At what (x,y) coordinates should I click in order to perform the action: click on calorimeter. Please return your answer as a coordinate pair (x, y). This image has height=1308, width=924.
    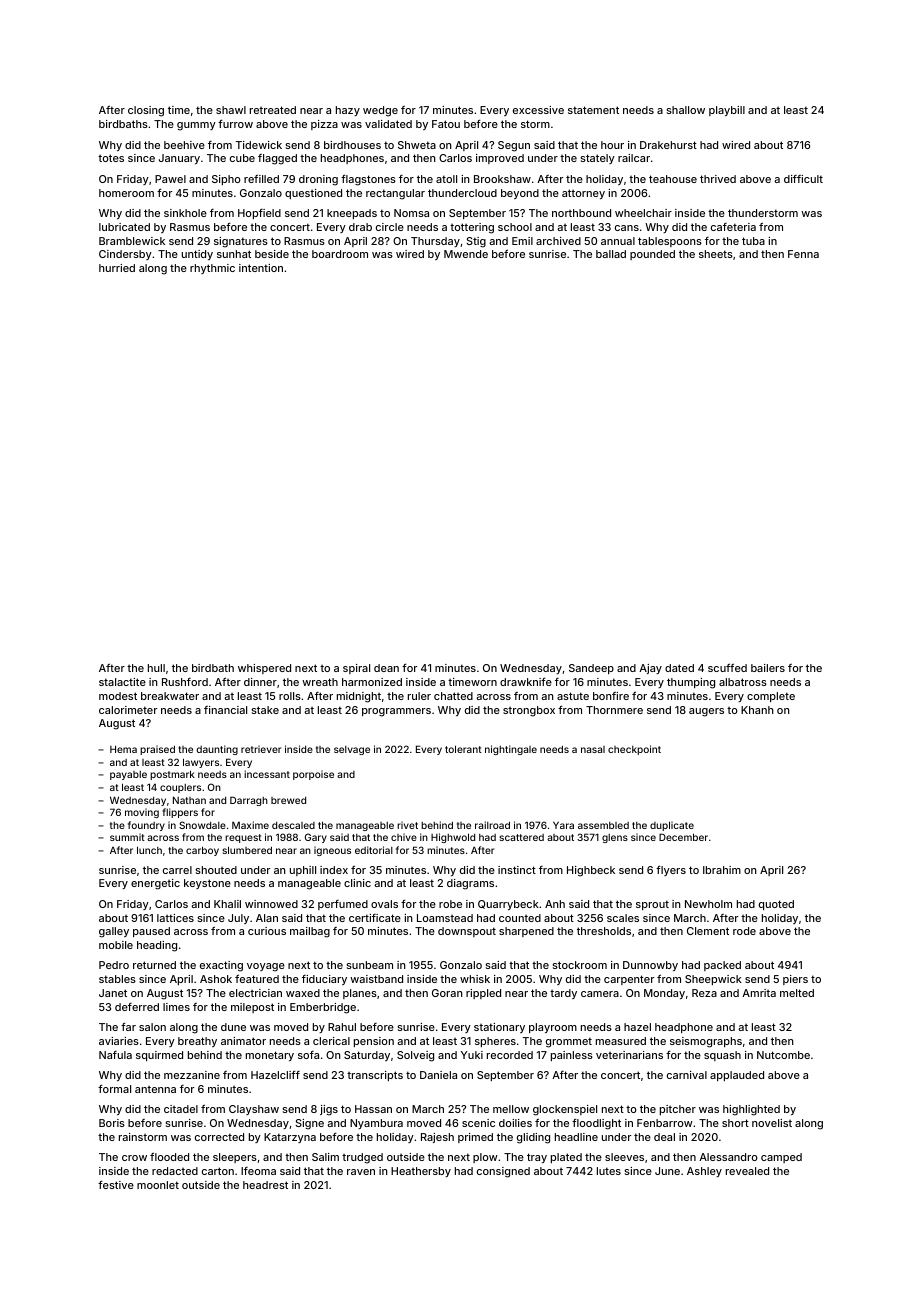
    Looking at the image, I should click on (128, 710).
